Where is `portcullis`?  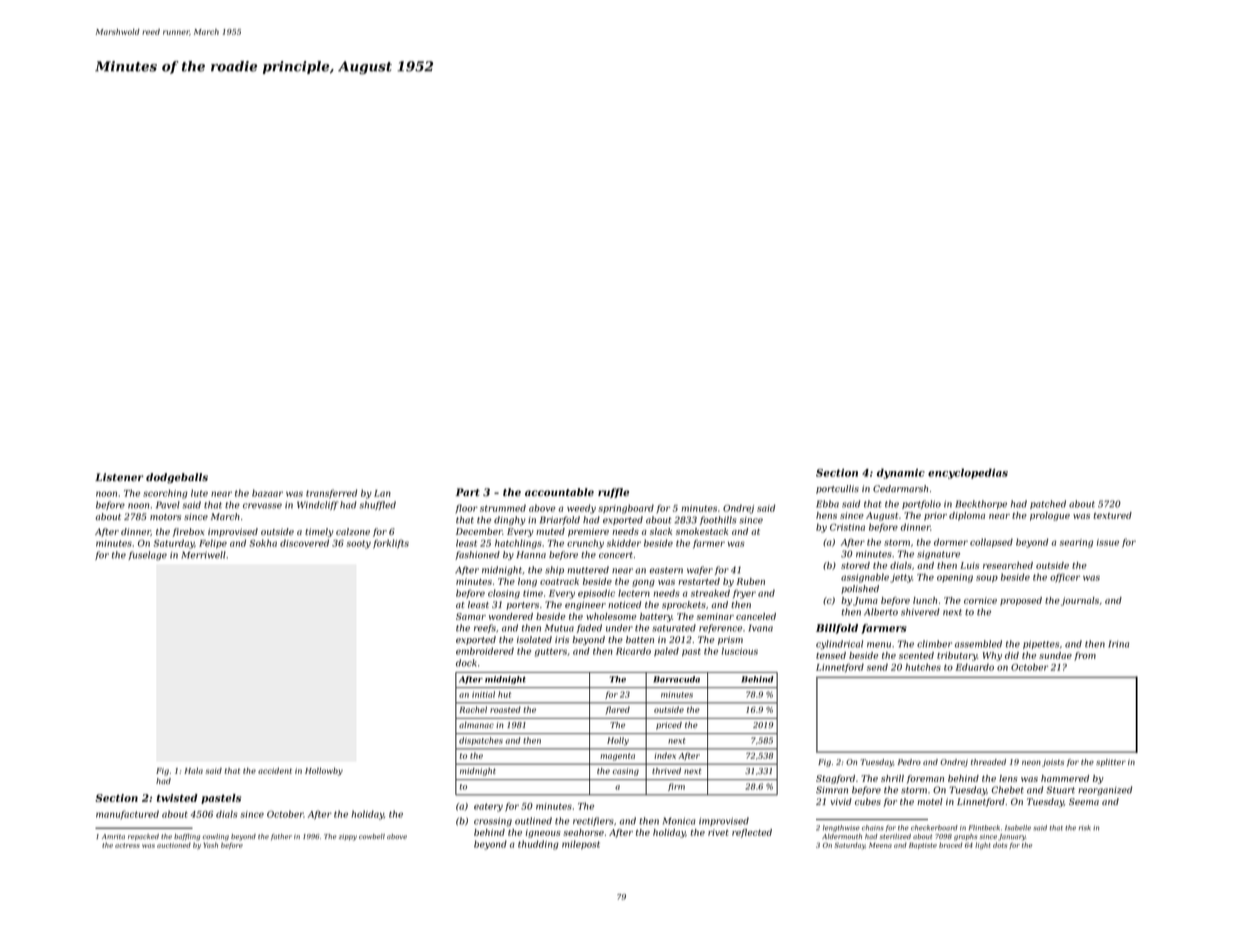 portcullis is located at coordinates (837, 489).
